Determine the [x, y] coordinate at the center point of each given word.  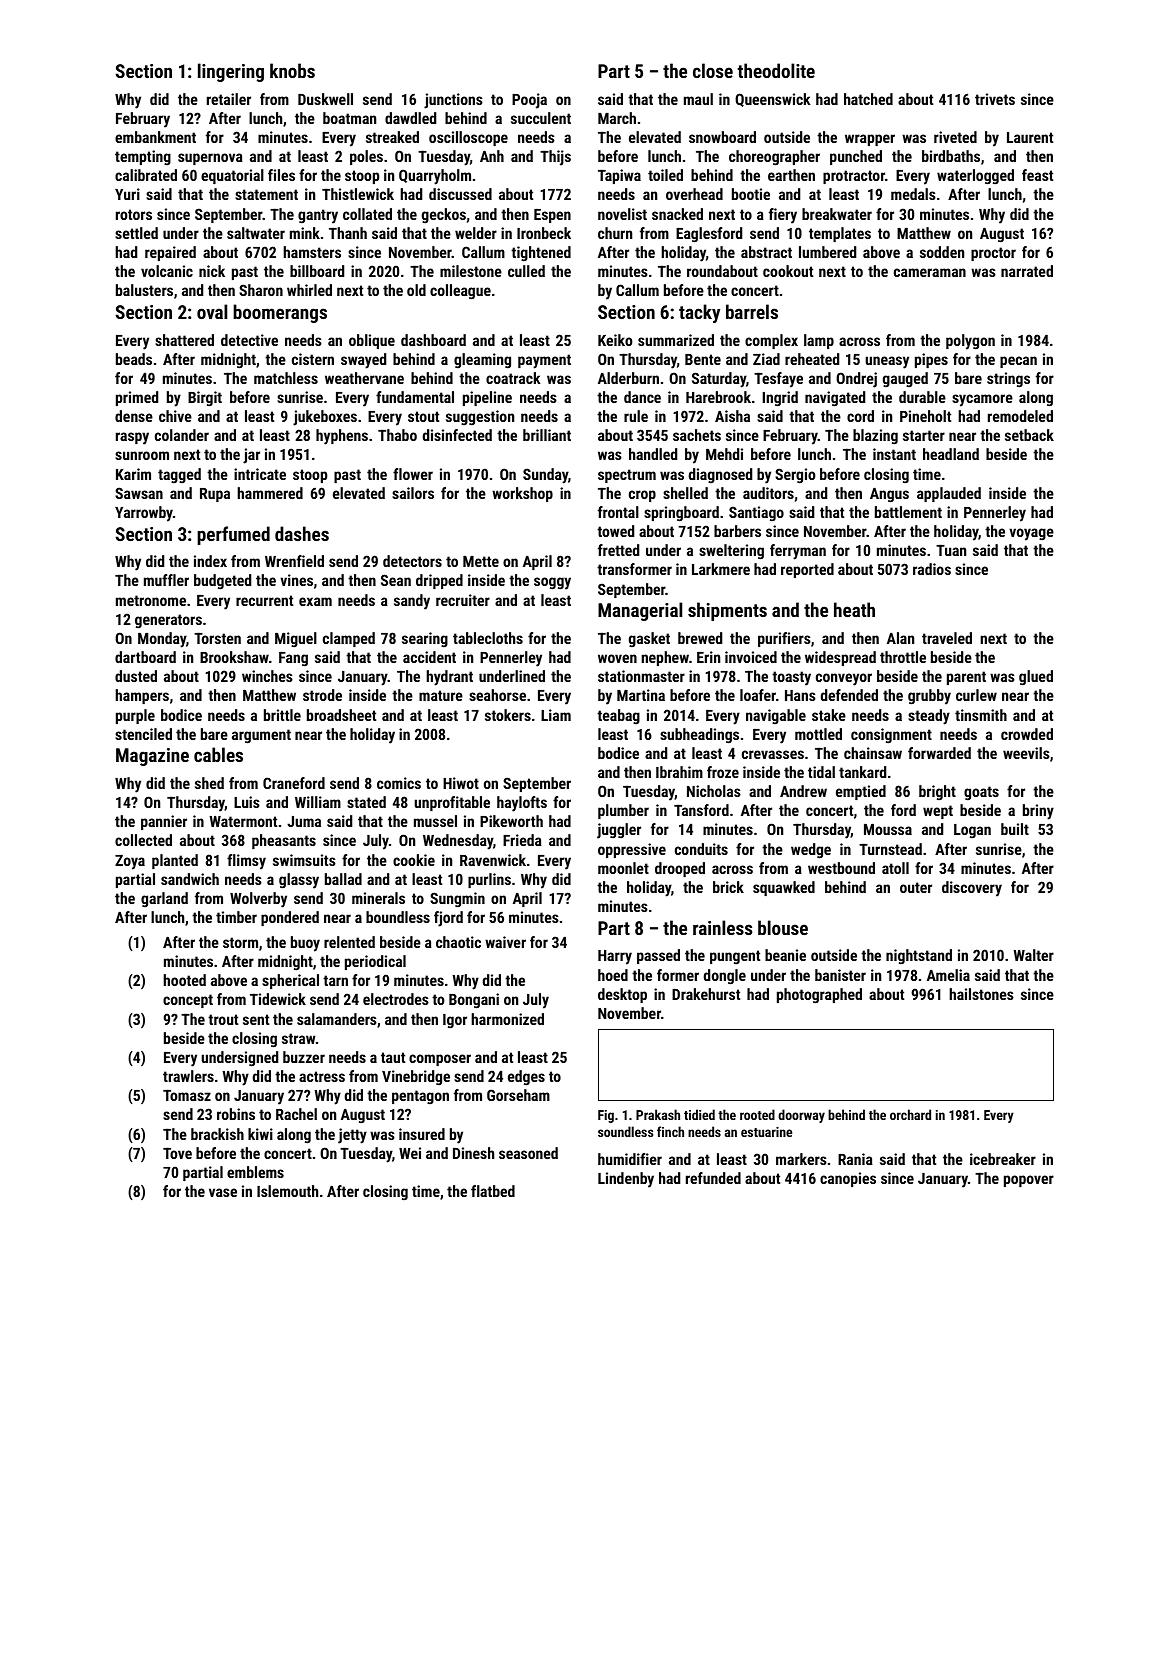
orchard [910, 1114]
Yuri [127, 194]
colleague [460, 292]
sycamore [982, 400]
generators [168, 621]
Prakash [658, 1114]
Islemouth [287, 1191]
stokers [508, 715]
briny [1038, 812]
